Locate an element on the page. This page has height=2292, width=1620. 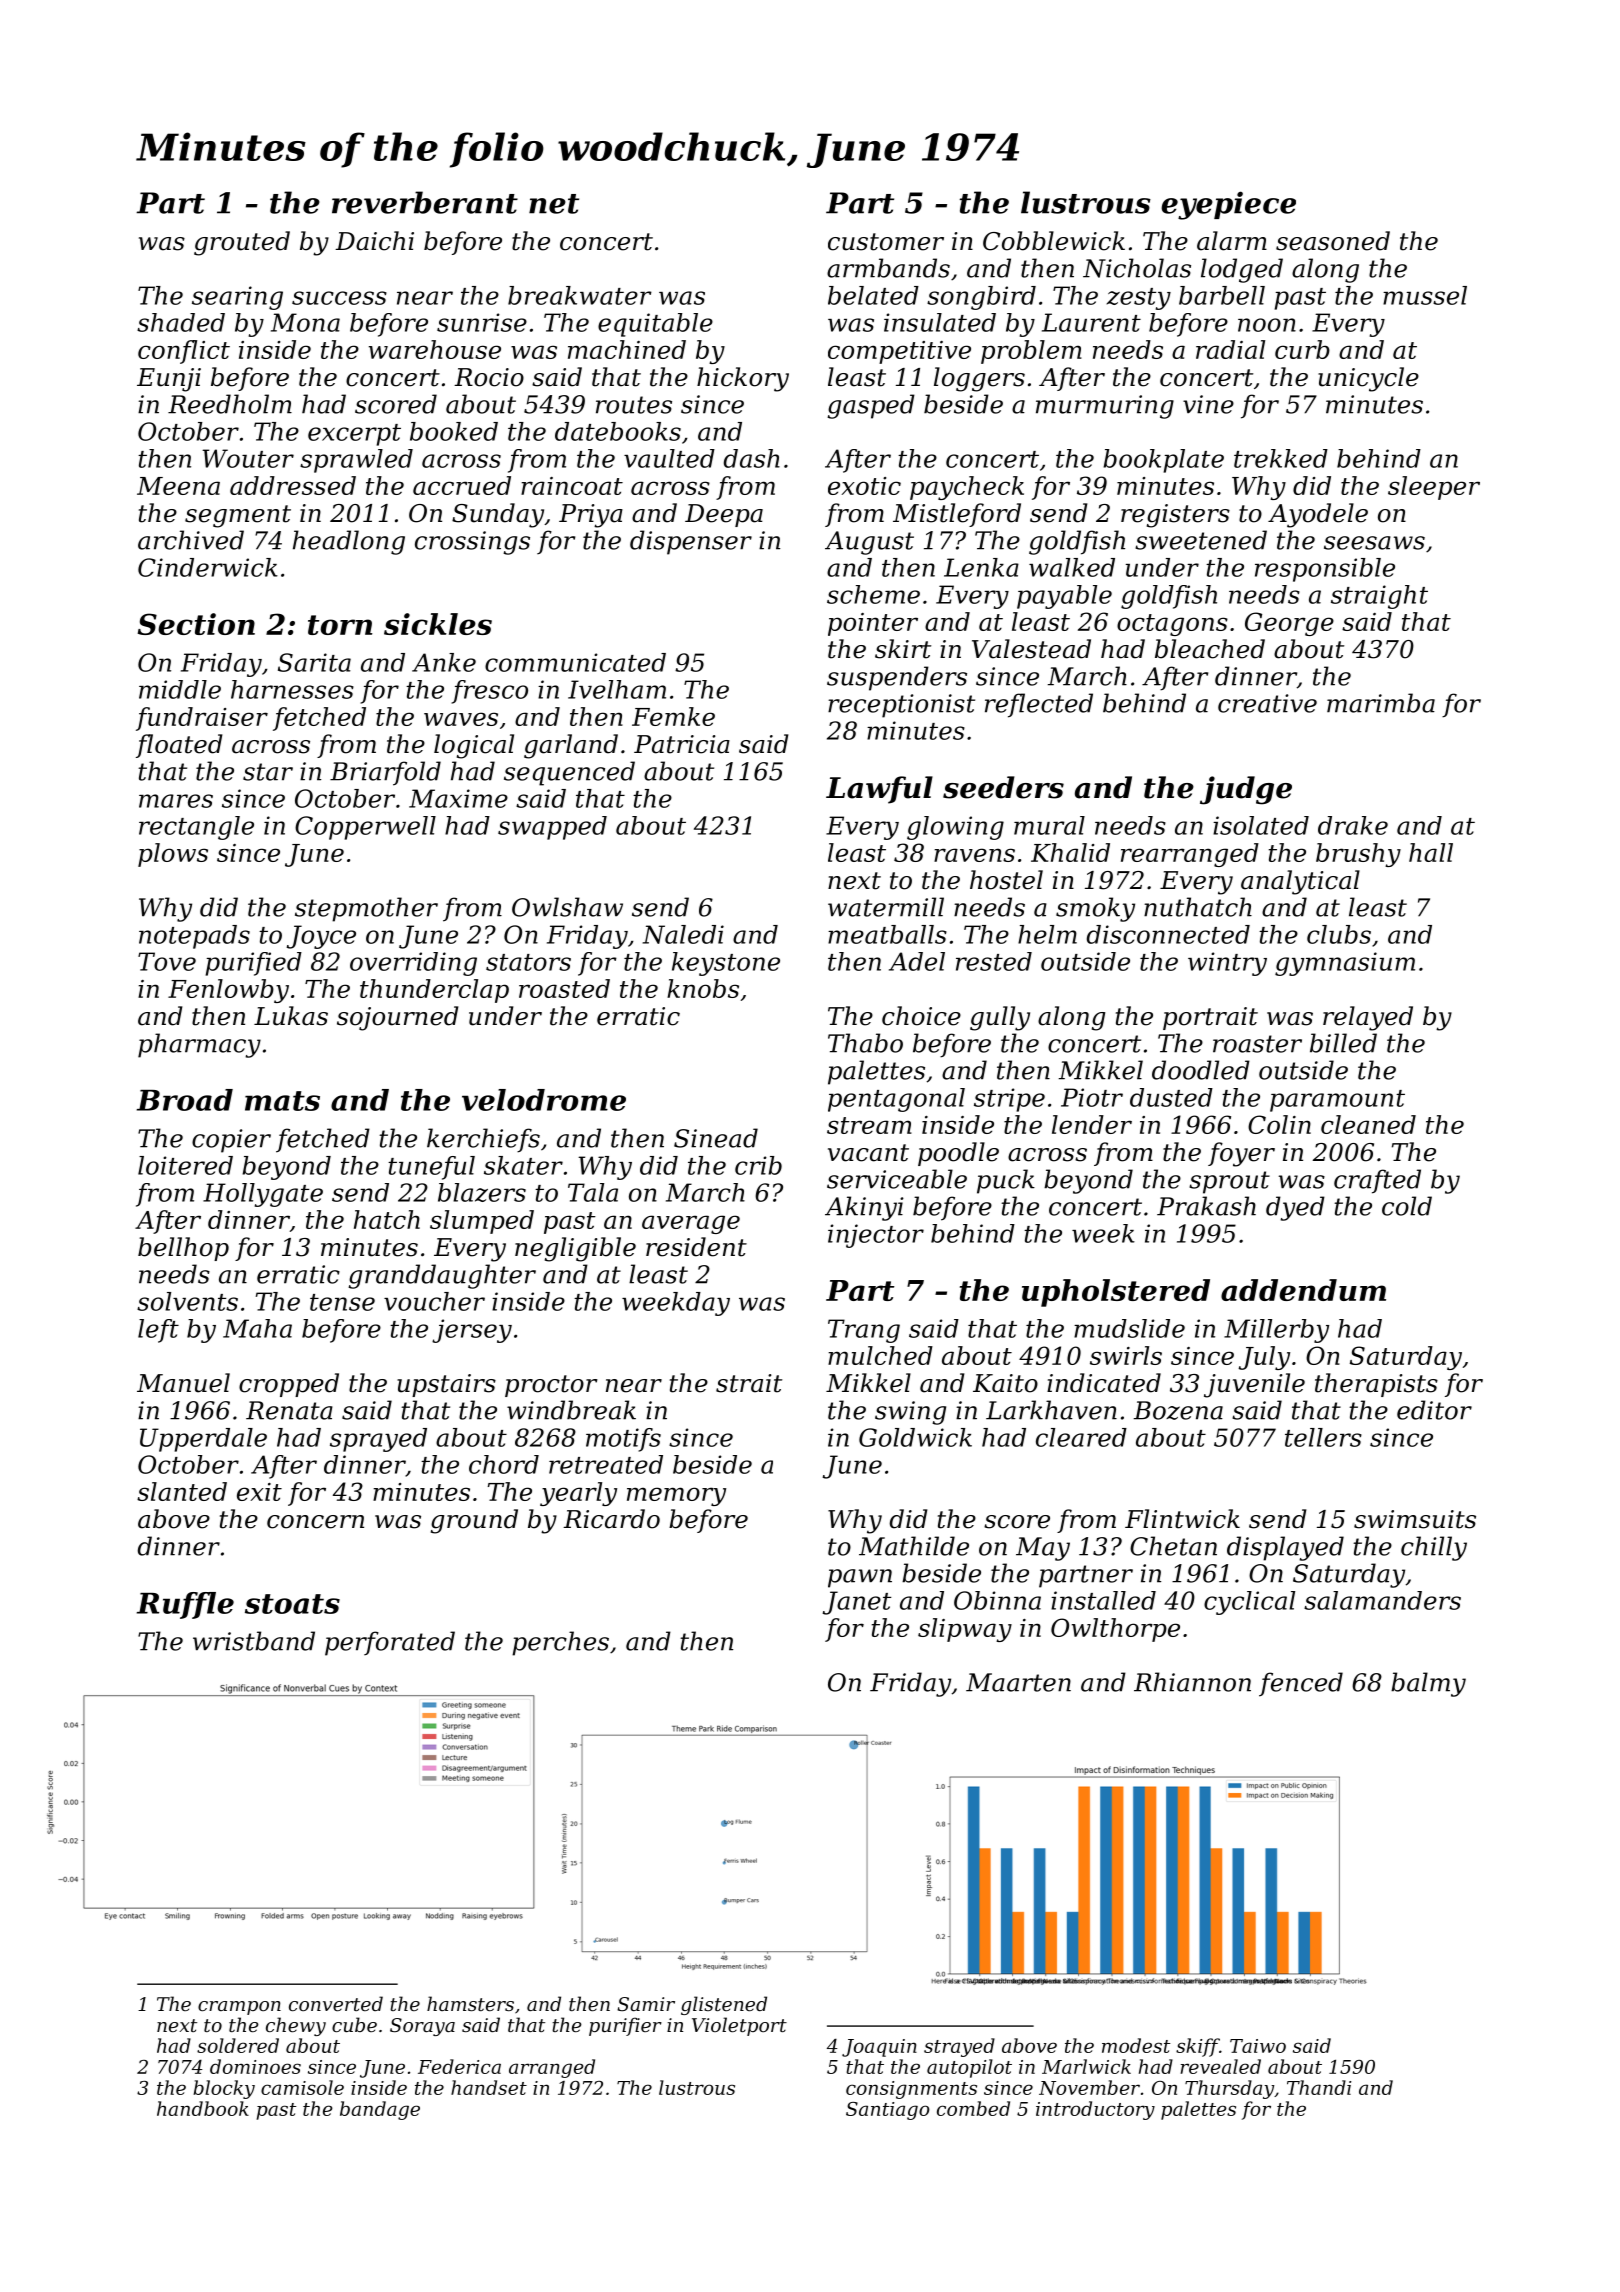
Hollygate is located at coordinates (263, 1195).
